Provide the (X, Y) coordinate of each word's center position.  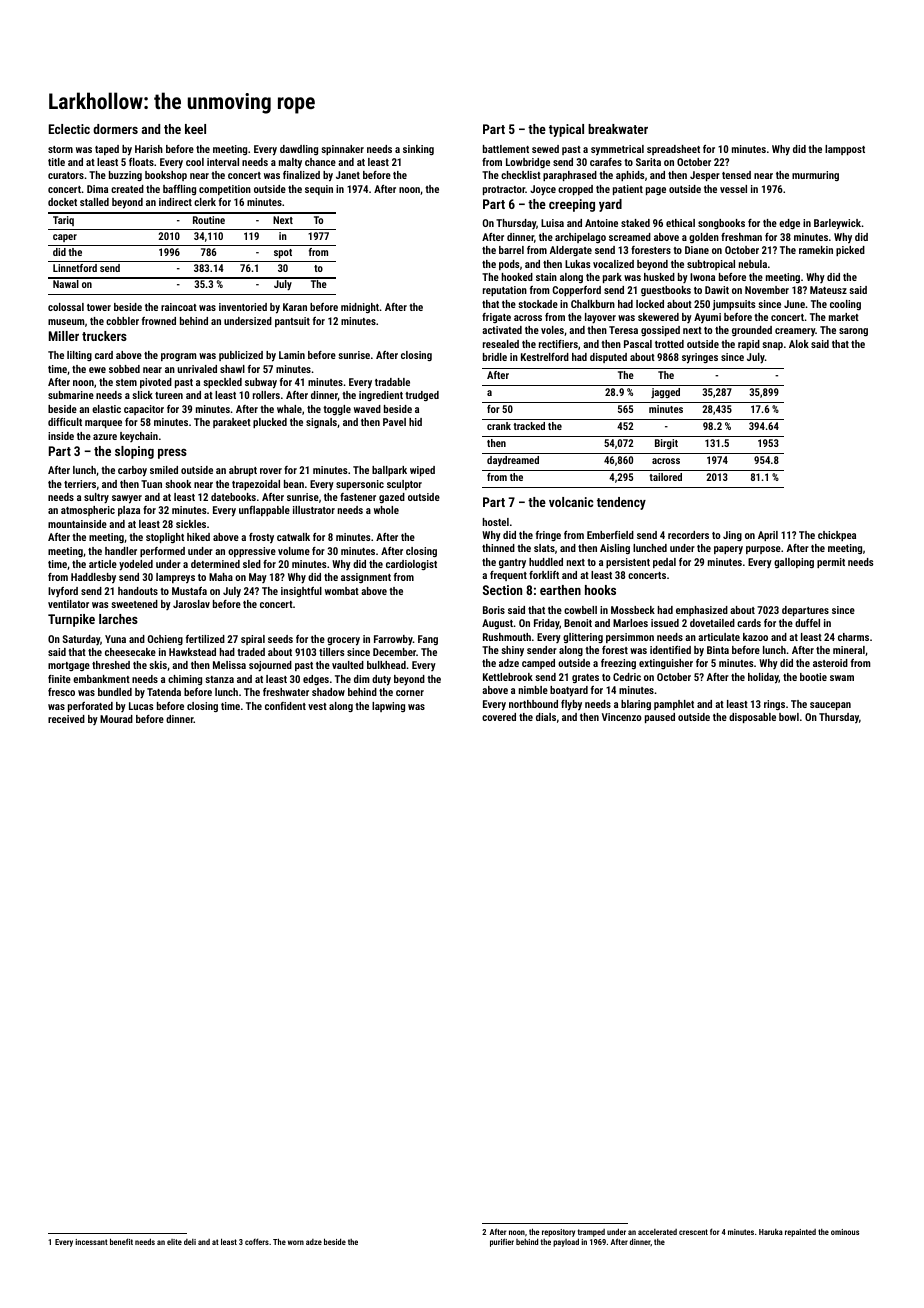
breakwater (618, 129)
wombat (342, 591)
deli (190, 1242)
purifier (502, 1242)
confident (285, 706)
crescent (693, 1232)
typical (566, 130)
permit (831, 563)
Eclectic (69, 129)
